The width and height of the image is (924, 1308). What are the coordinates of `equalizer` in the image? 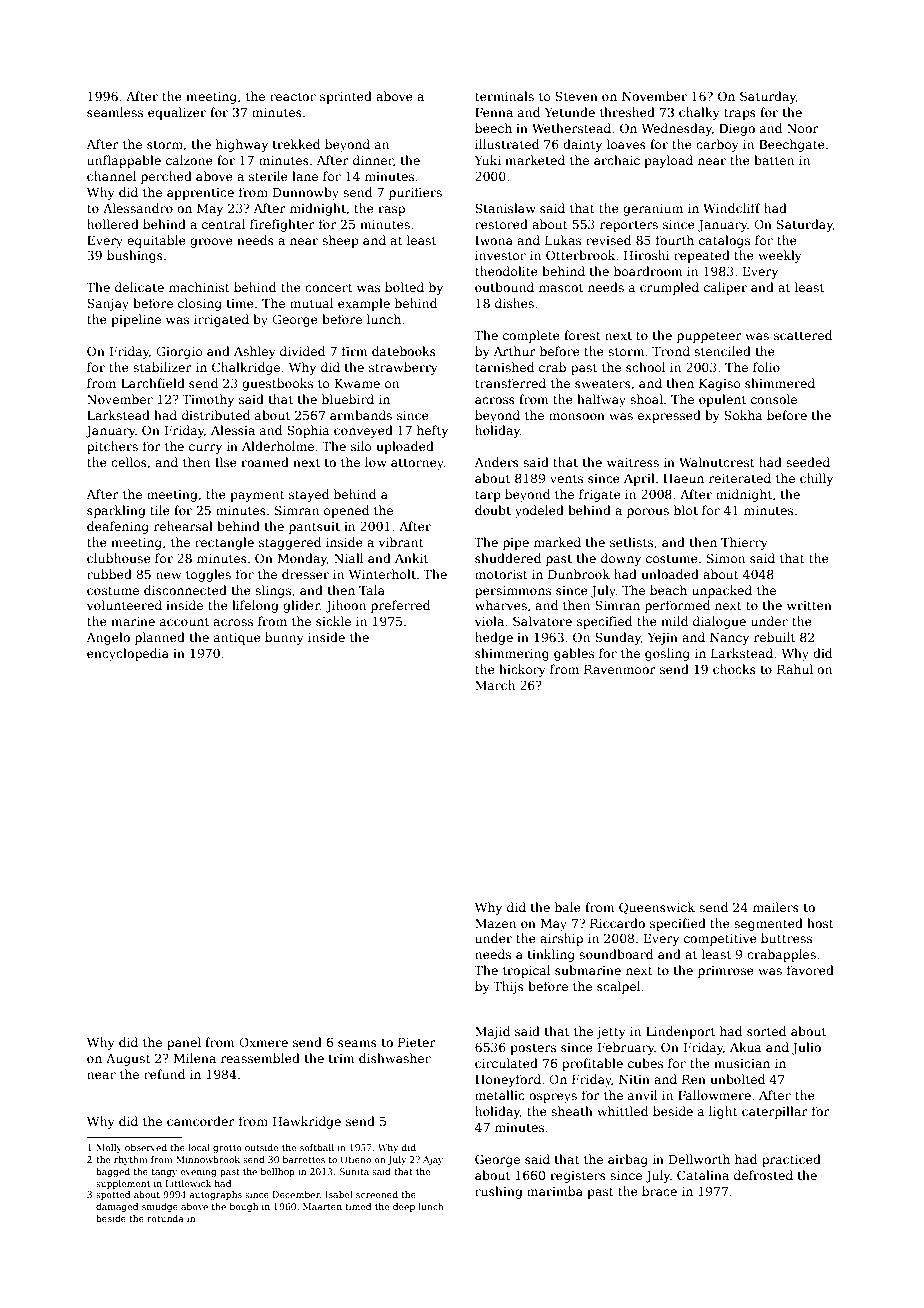 It's located at (177, 113).
